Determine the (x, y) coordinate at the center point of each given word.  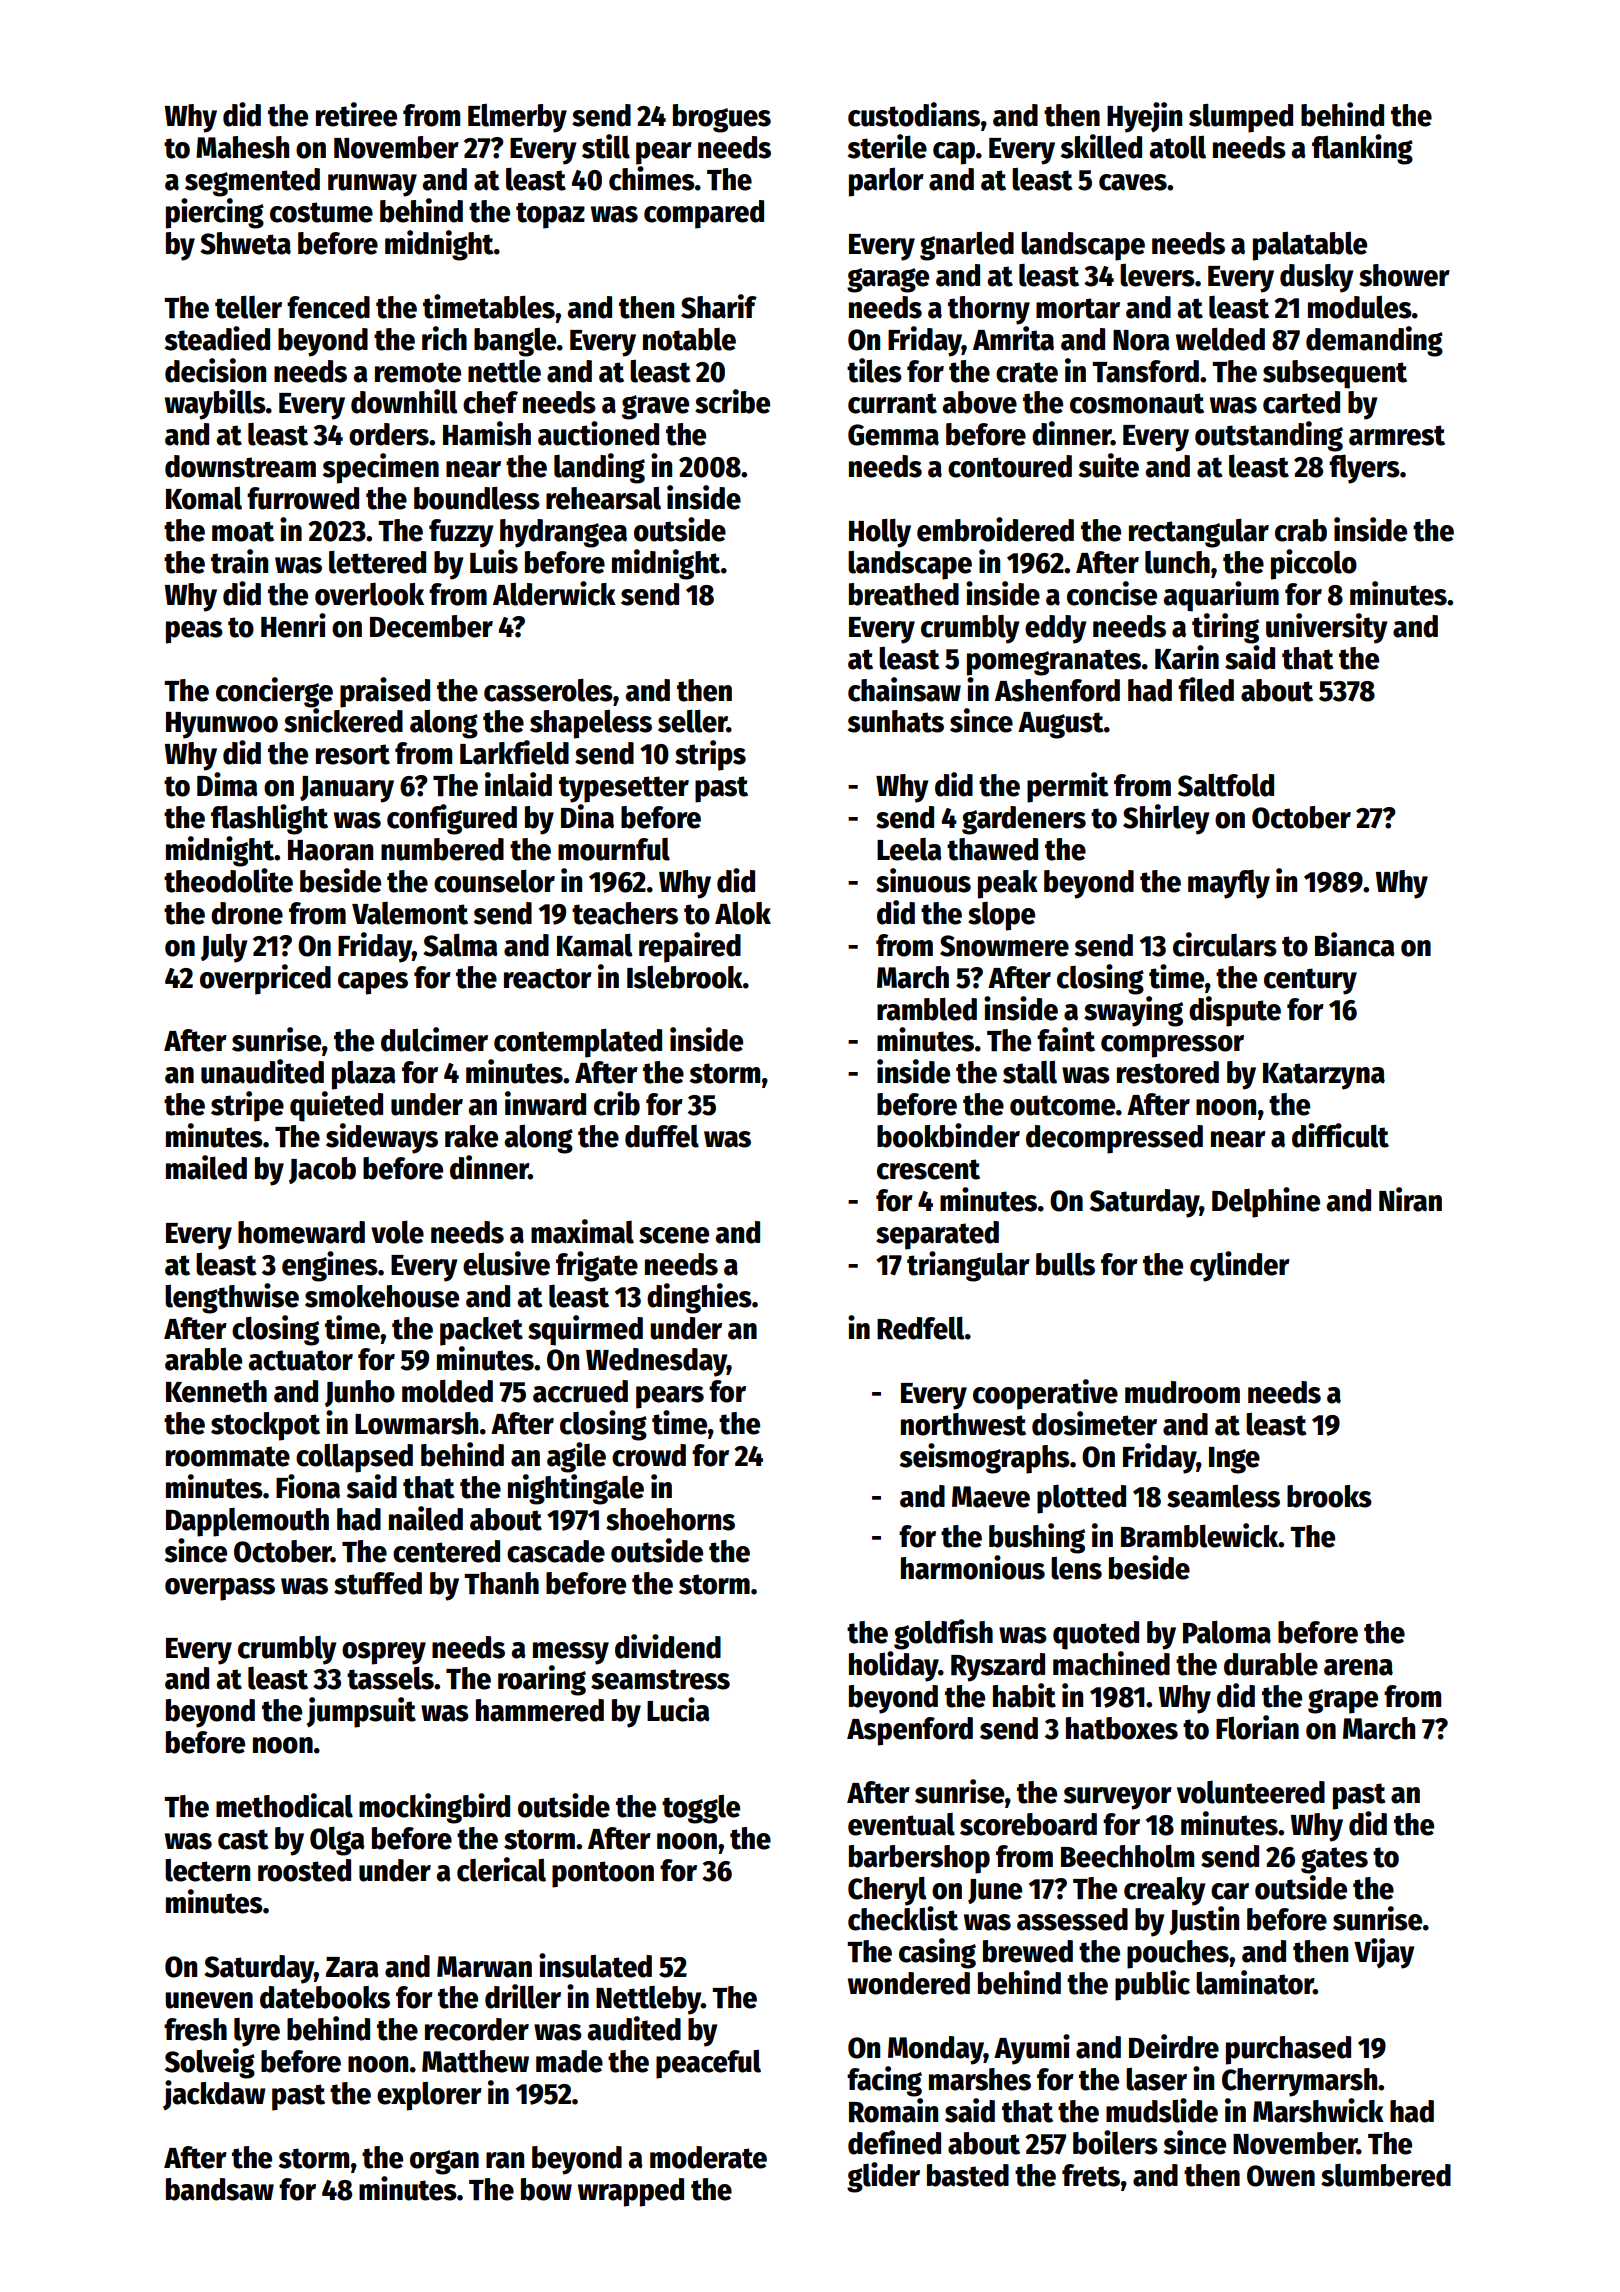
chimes (652, 178)
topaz (550, 215)
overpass (220, 1589)
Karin (1187, 657)
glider (883, 2177)
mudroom (1182, 1392)
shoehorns (670, 1519)
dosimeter (1094, 1423)
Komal (204, 498)
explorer (429, 2096)
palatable (1310, 246)
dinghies (699, 1298)
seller (692, 721)
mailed (206, 1167)
